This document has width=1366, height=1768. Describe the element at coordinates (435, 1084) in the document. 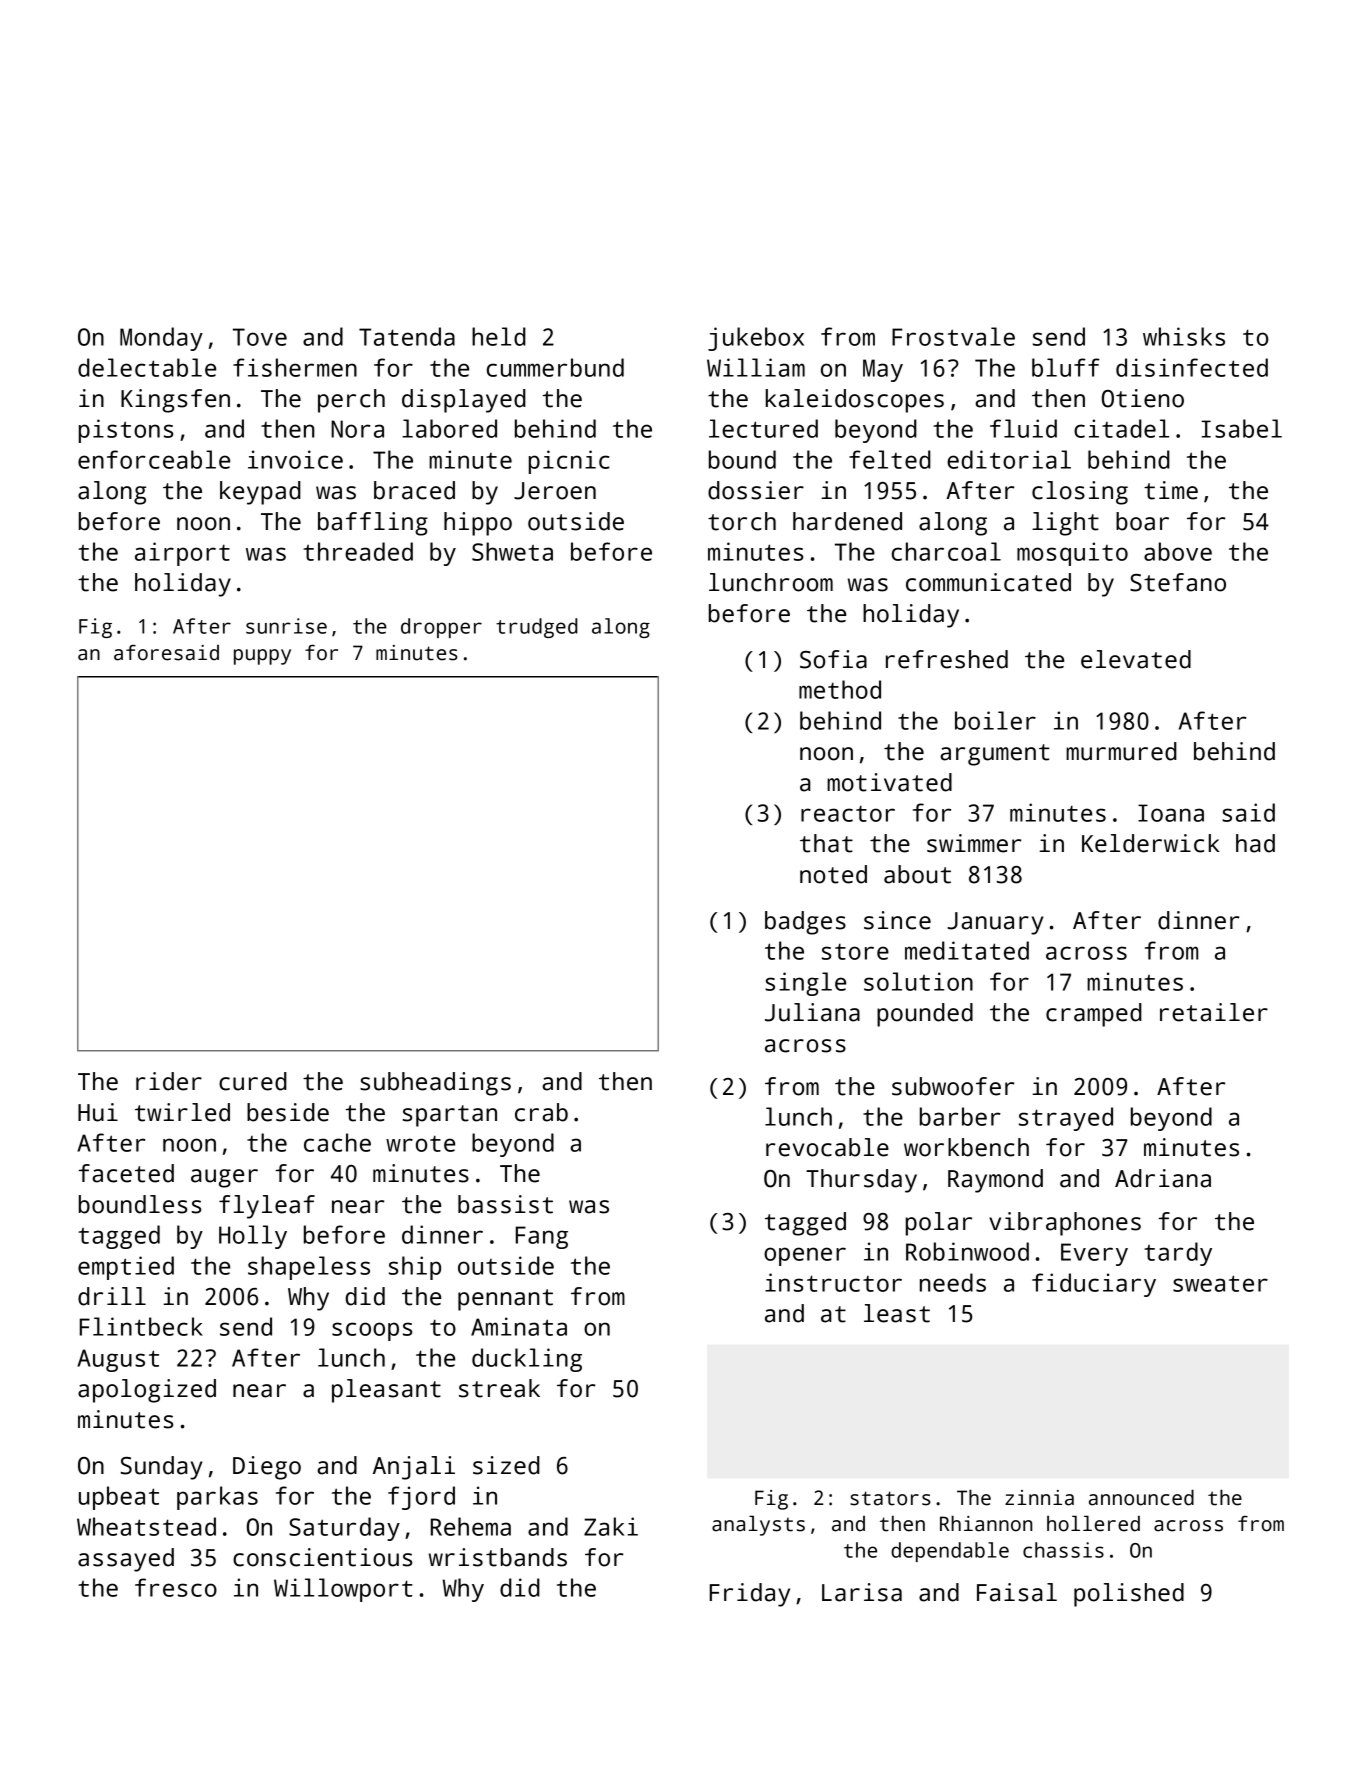

I see `subheadings` at that location.
